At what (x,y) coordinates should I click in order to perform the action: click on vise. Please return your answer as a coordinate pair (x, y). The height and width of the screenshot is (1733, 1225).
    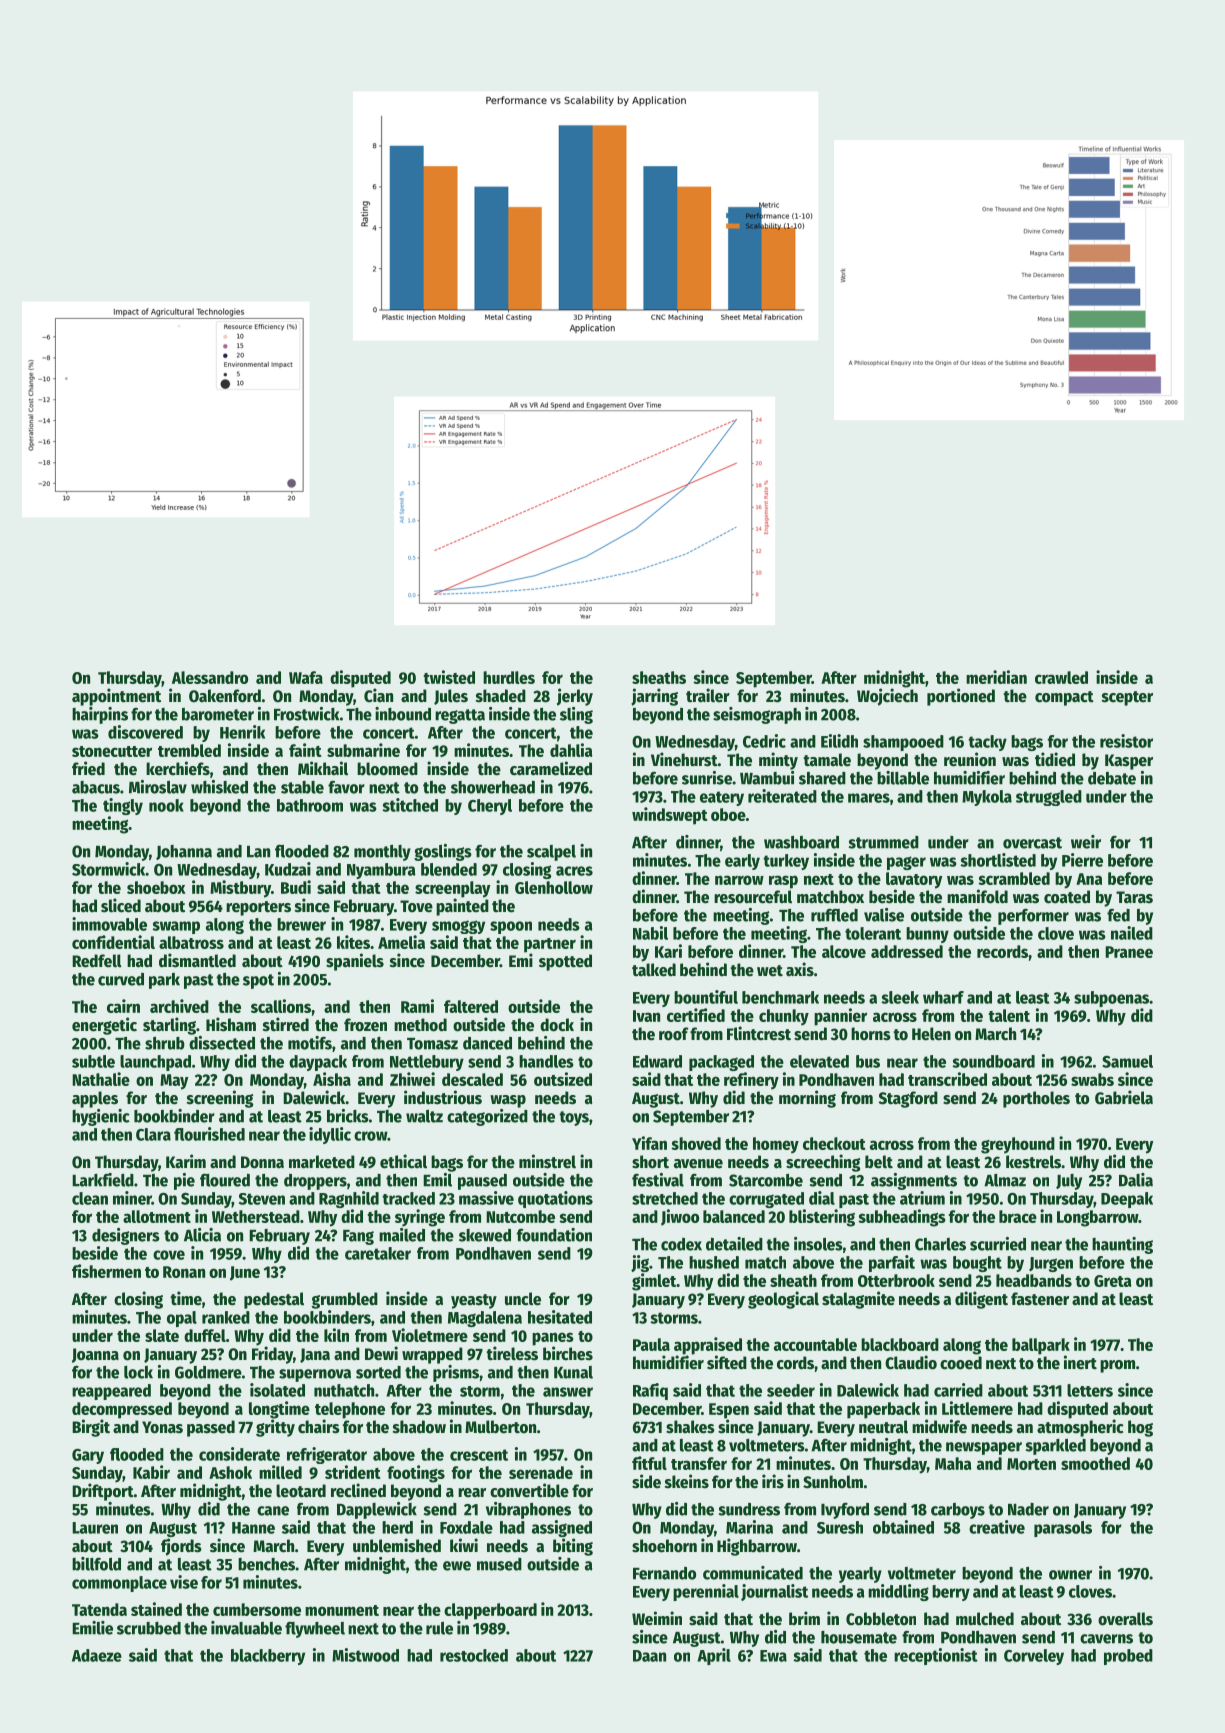
    Looking at the image, I should click on (184, 1582).
